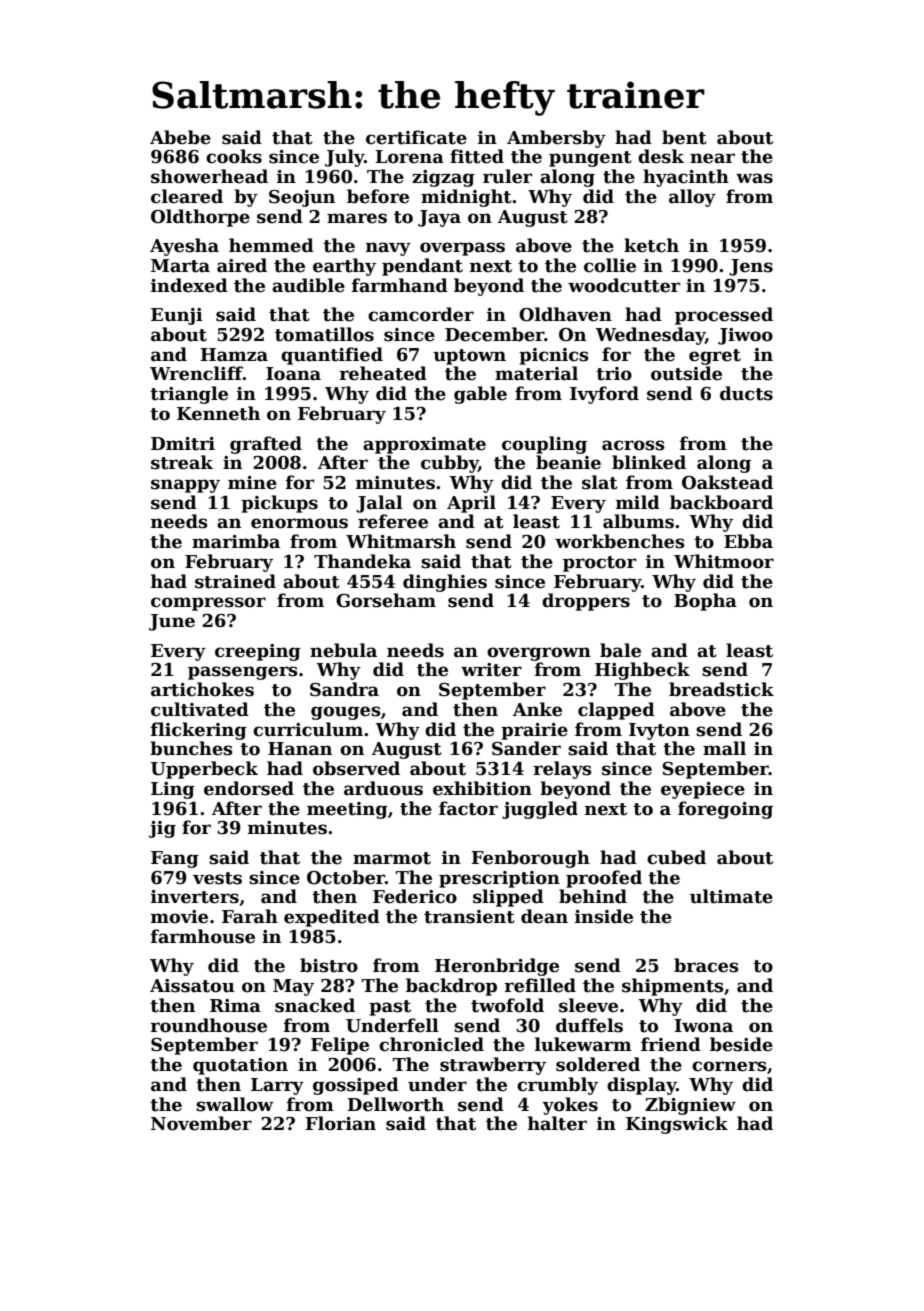 The image size is (924, 1311). What do you see at coordinates (590, 159) in the screenshot?
I see `pungent` at bounding box center [590, 159].
